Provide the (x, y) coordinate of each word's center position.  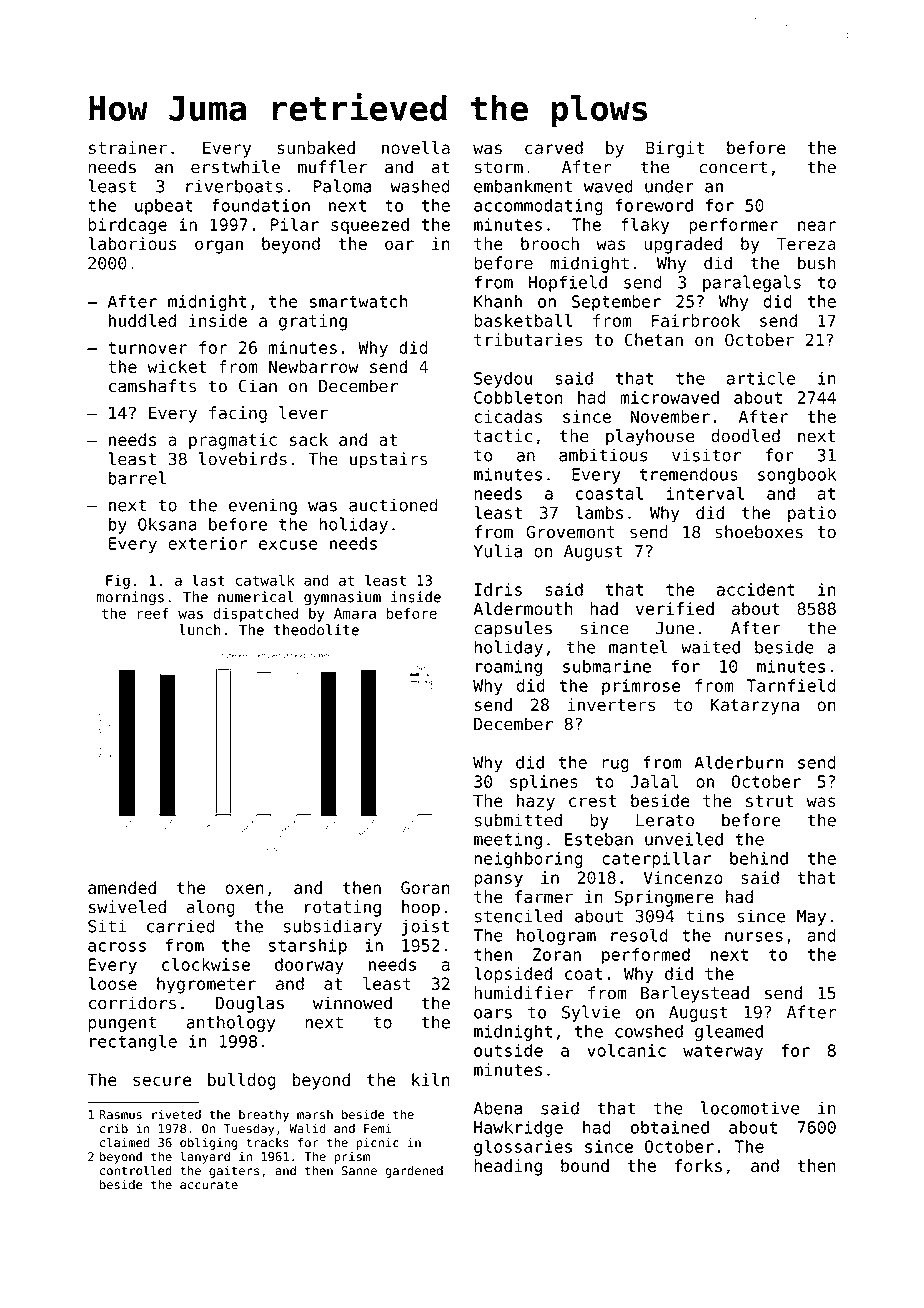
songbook (797, 475)
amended (122, 887)
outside (508, 1050)
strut (769, 801)
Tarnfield (791, 685)
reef (153, 613)
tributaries (528, 340)
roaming (509, 668)
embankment (523, 186)
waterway (723, 1052)
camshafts (152, 386)
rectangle (133, 1042)
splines (544, 783)
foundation (261, 205)
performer (733, 226)
